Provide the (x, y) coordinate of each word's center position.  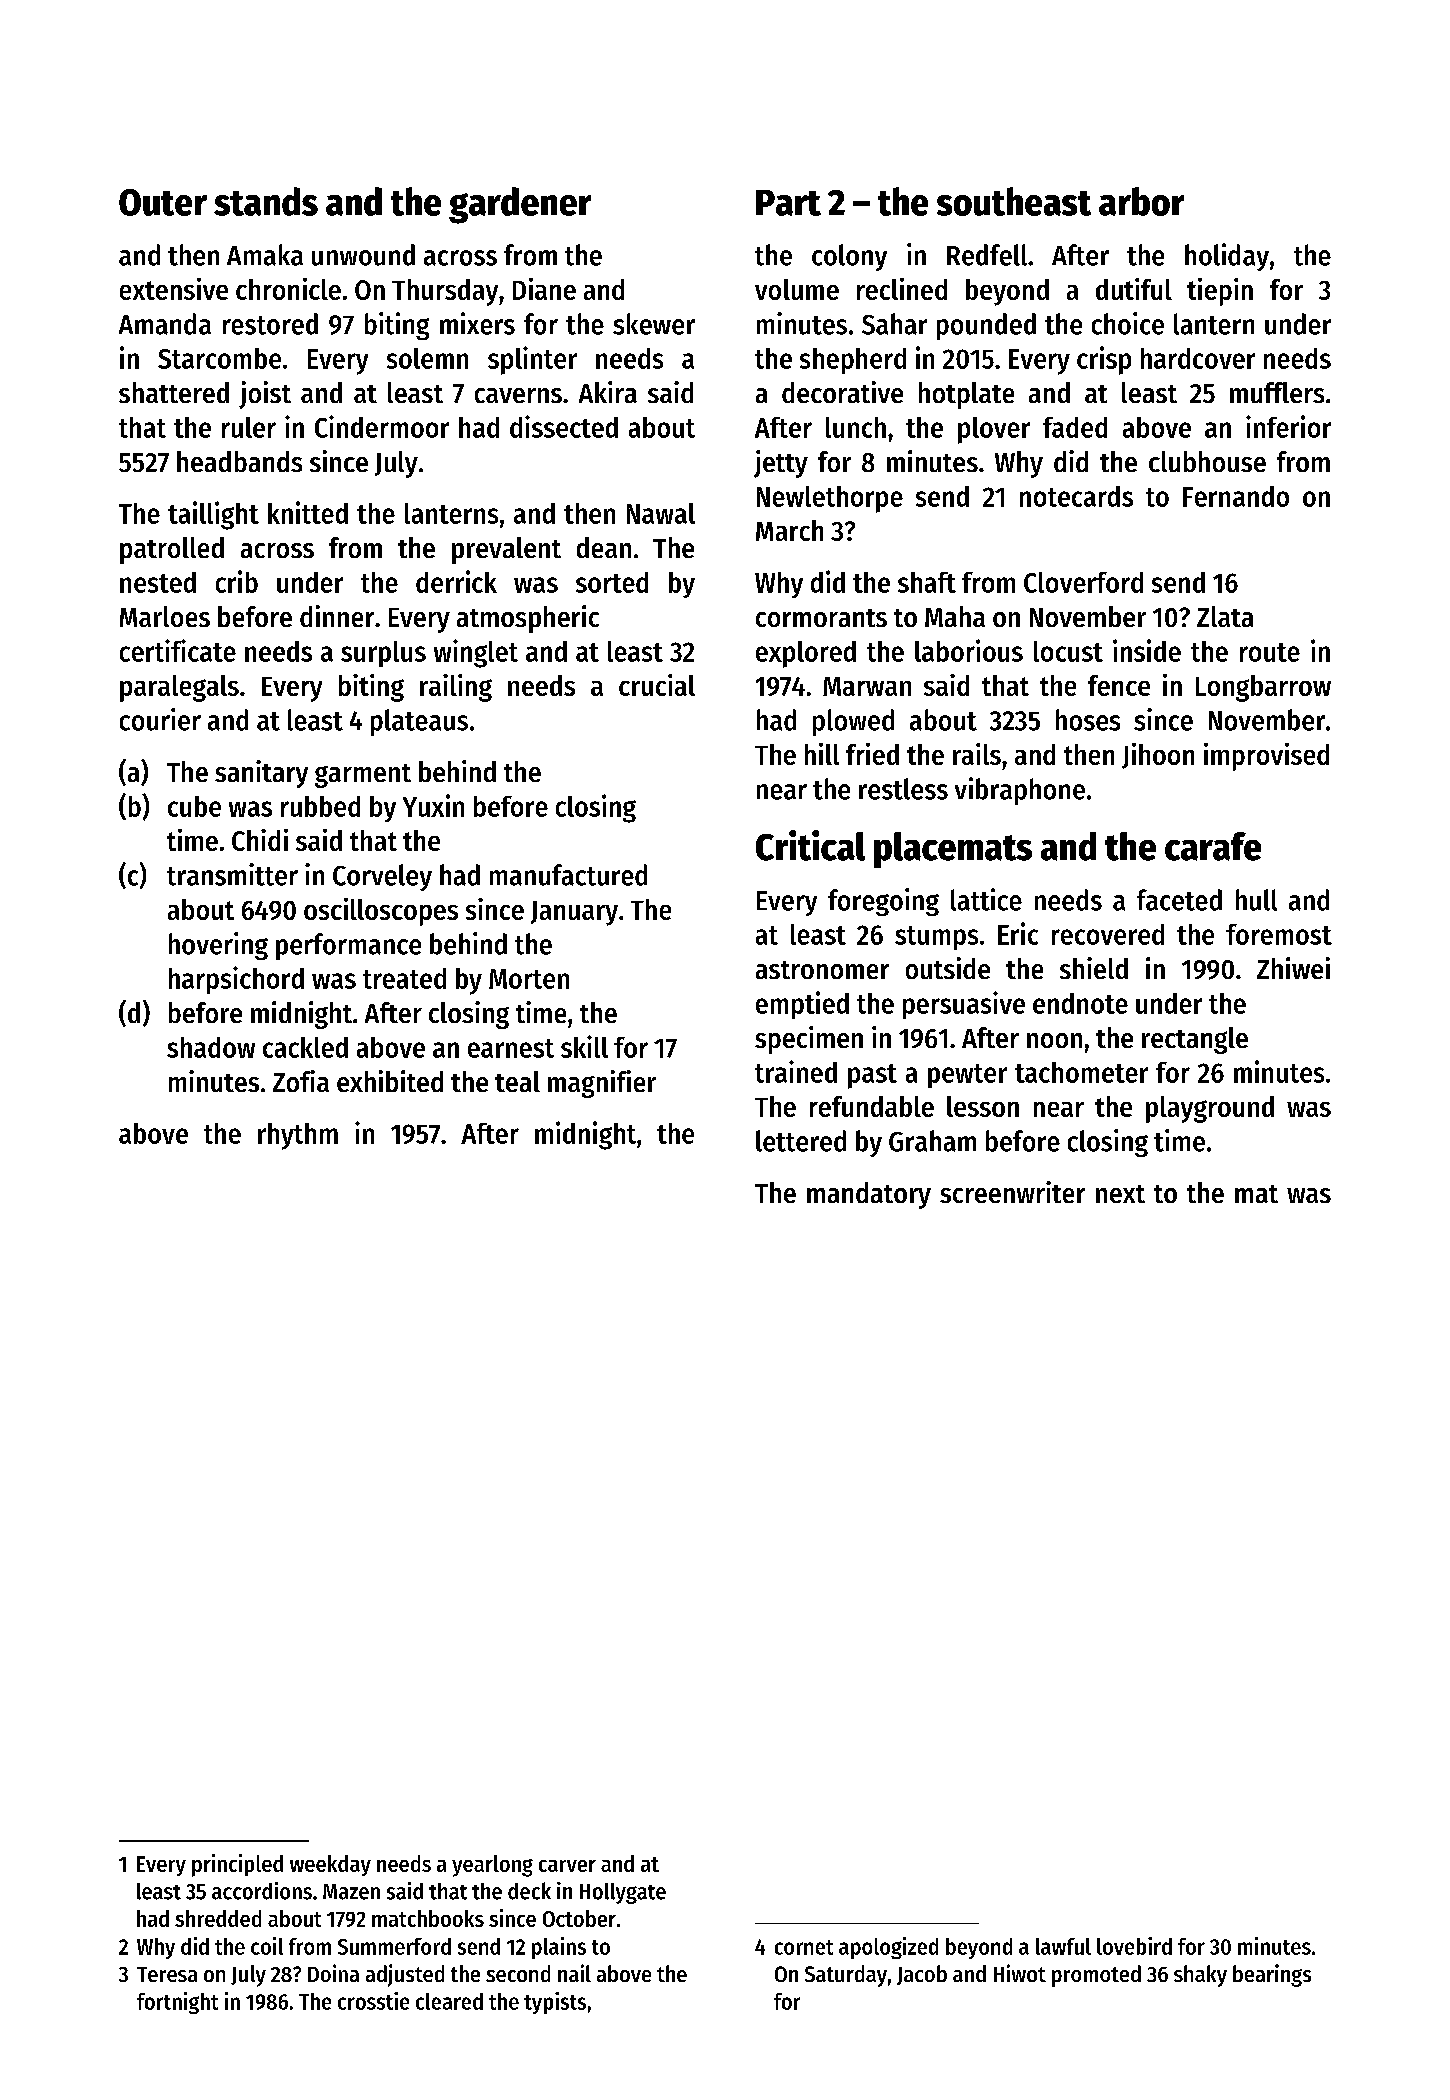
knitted (308, 512)
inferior (1288, 426)
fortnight (177, 2003)
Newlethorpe (830, 499)
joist (265, 395)
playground (1210, 1109)
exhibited (390, 1081)
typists (555, 2003)
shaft (927, 582)
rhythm (298, 1136)
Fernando (1236, 496)
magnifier (602, 1084)
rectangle (1195, 1040)
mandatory (869, 1195)
